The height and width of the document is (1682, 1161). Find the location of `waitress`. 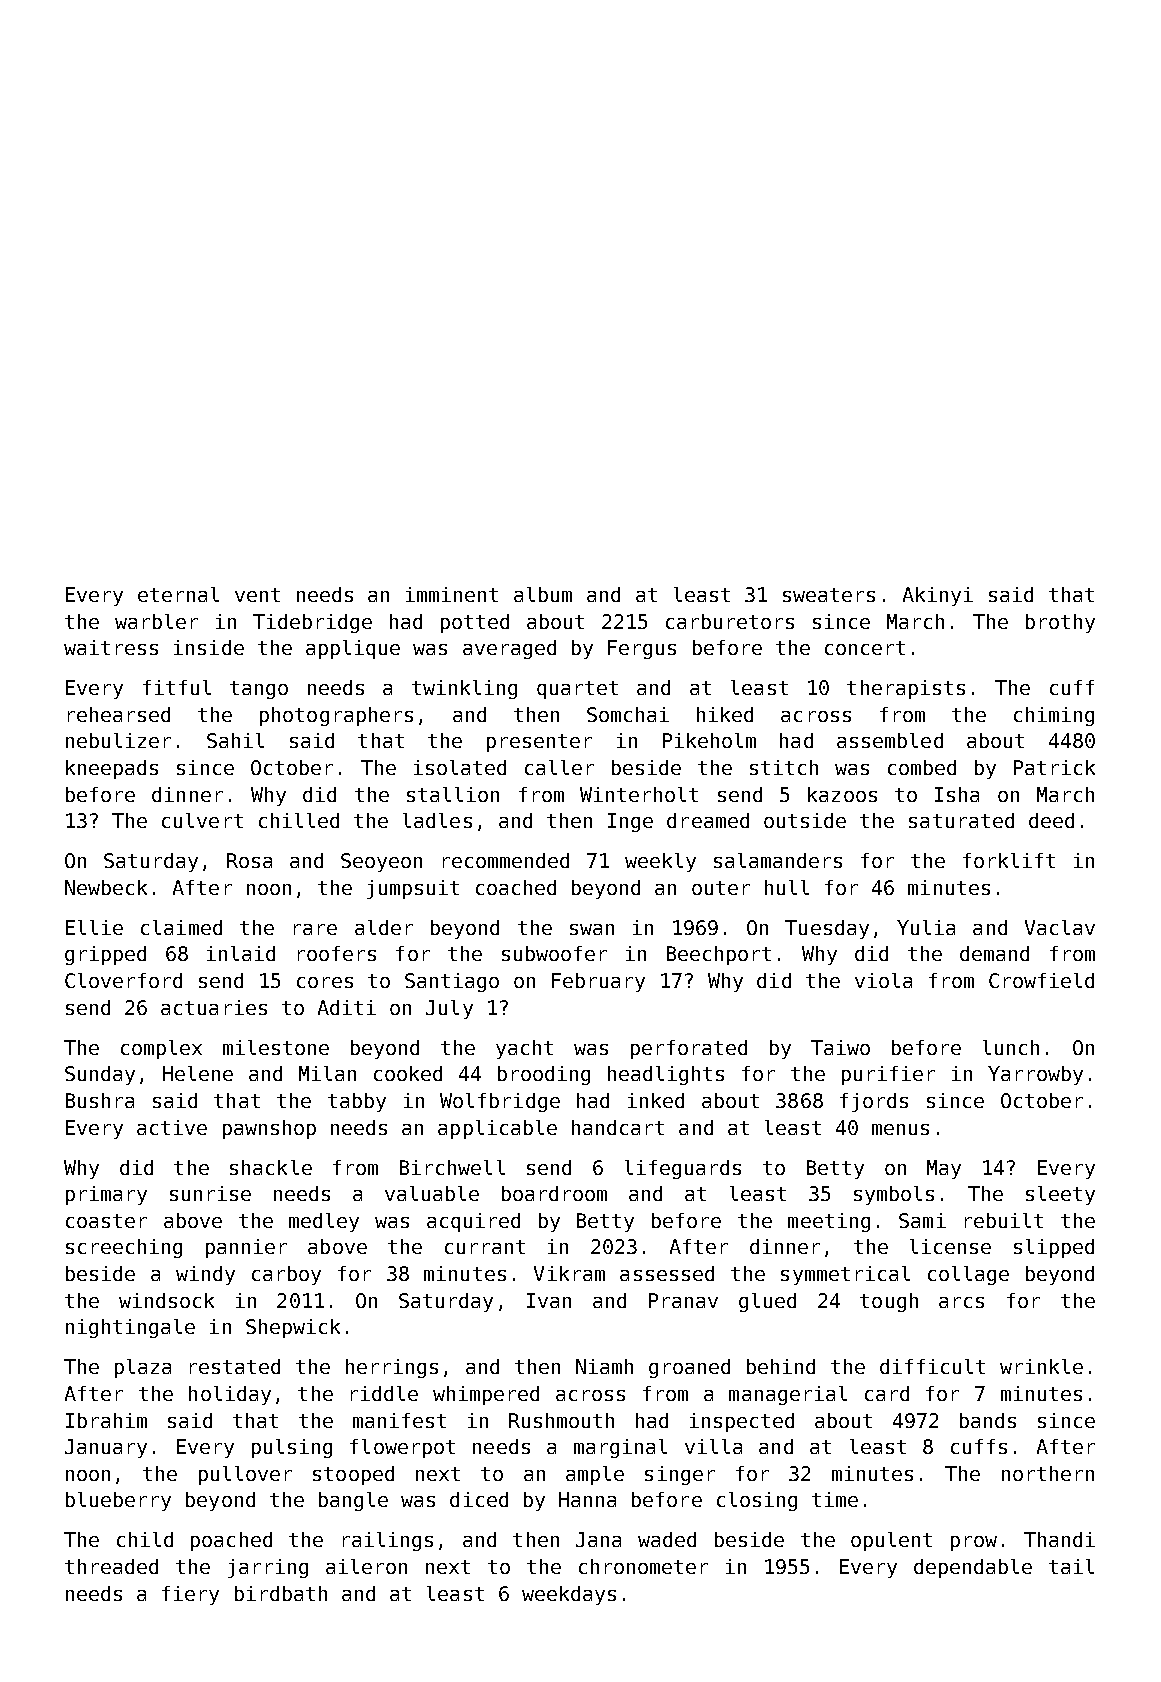

waitress is located at coordinates (111, 647).
